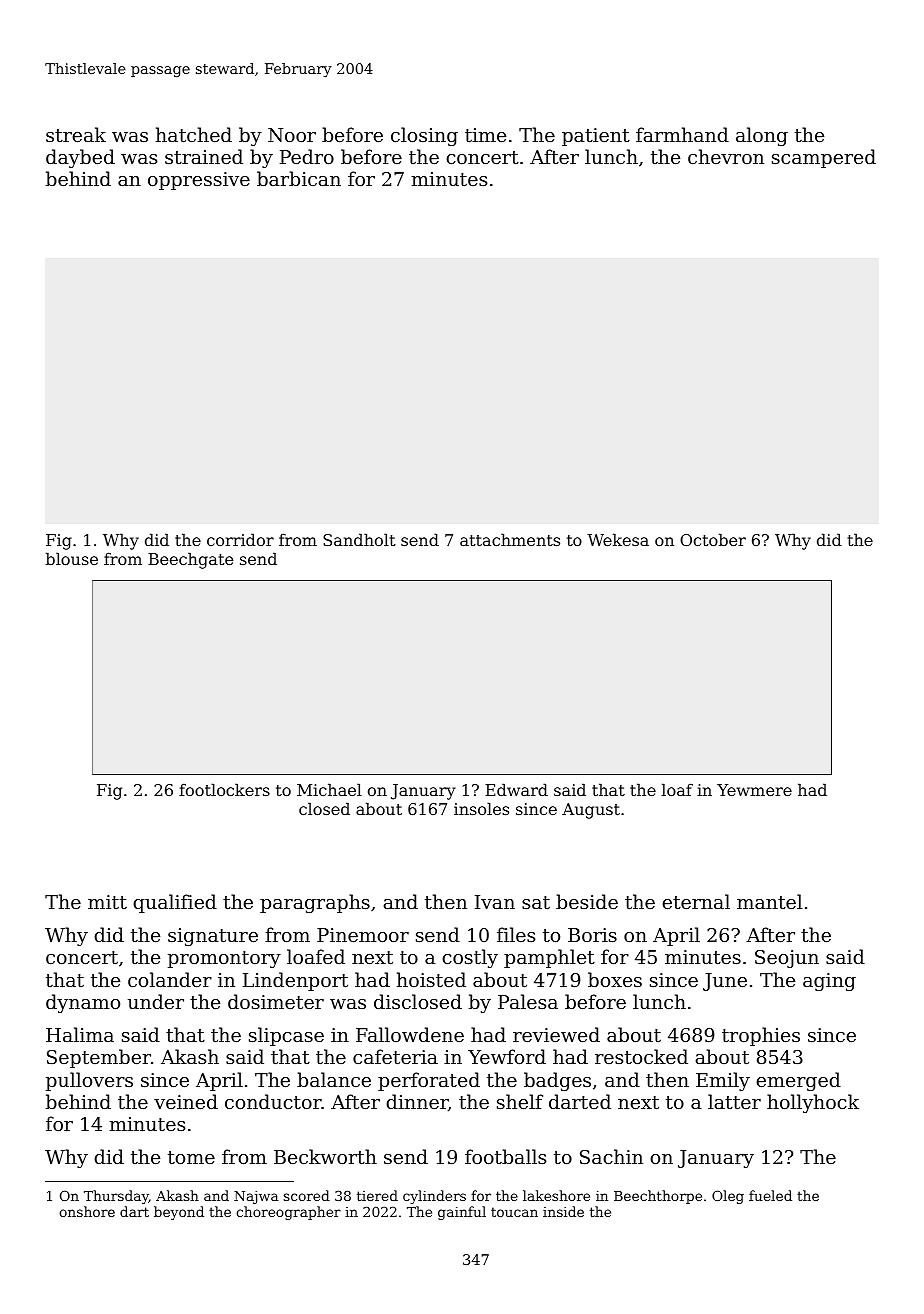 The width and height of the screenshot is (924, 1314). Describe the element at coordinates (728, 1197) in the screenshot. I see `Oleg` at that location.
